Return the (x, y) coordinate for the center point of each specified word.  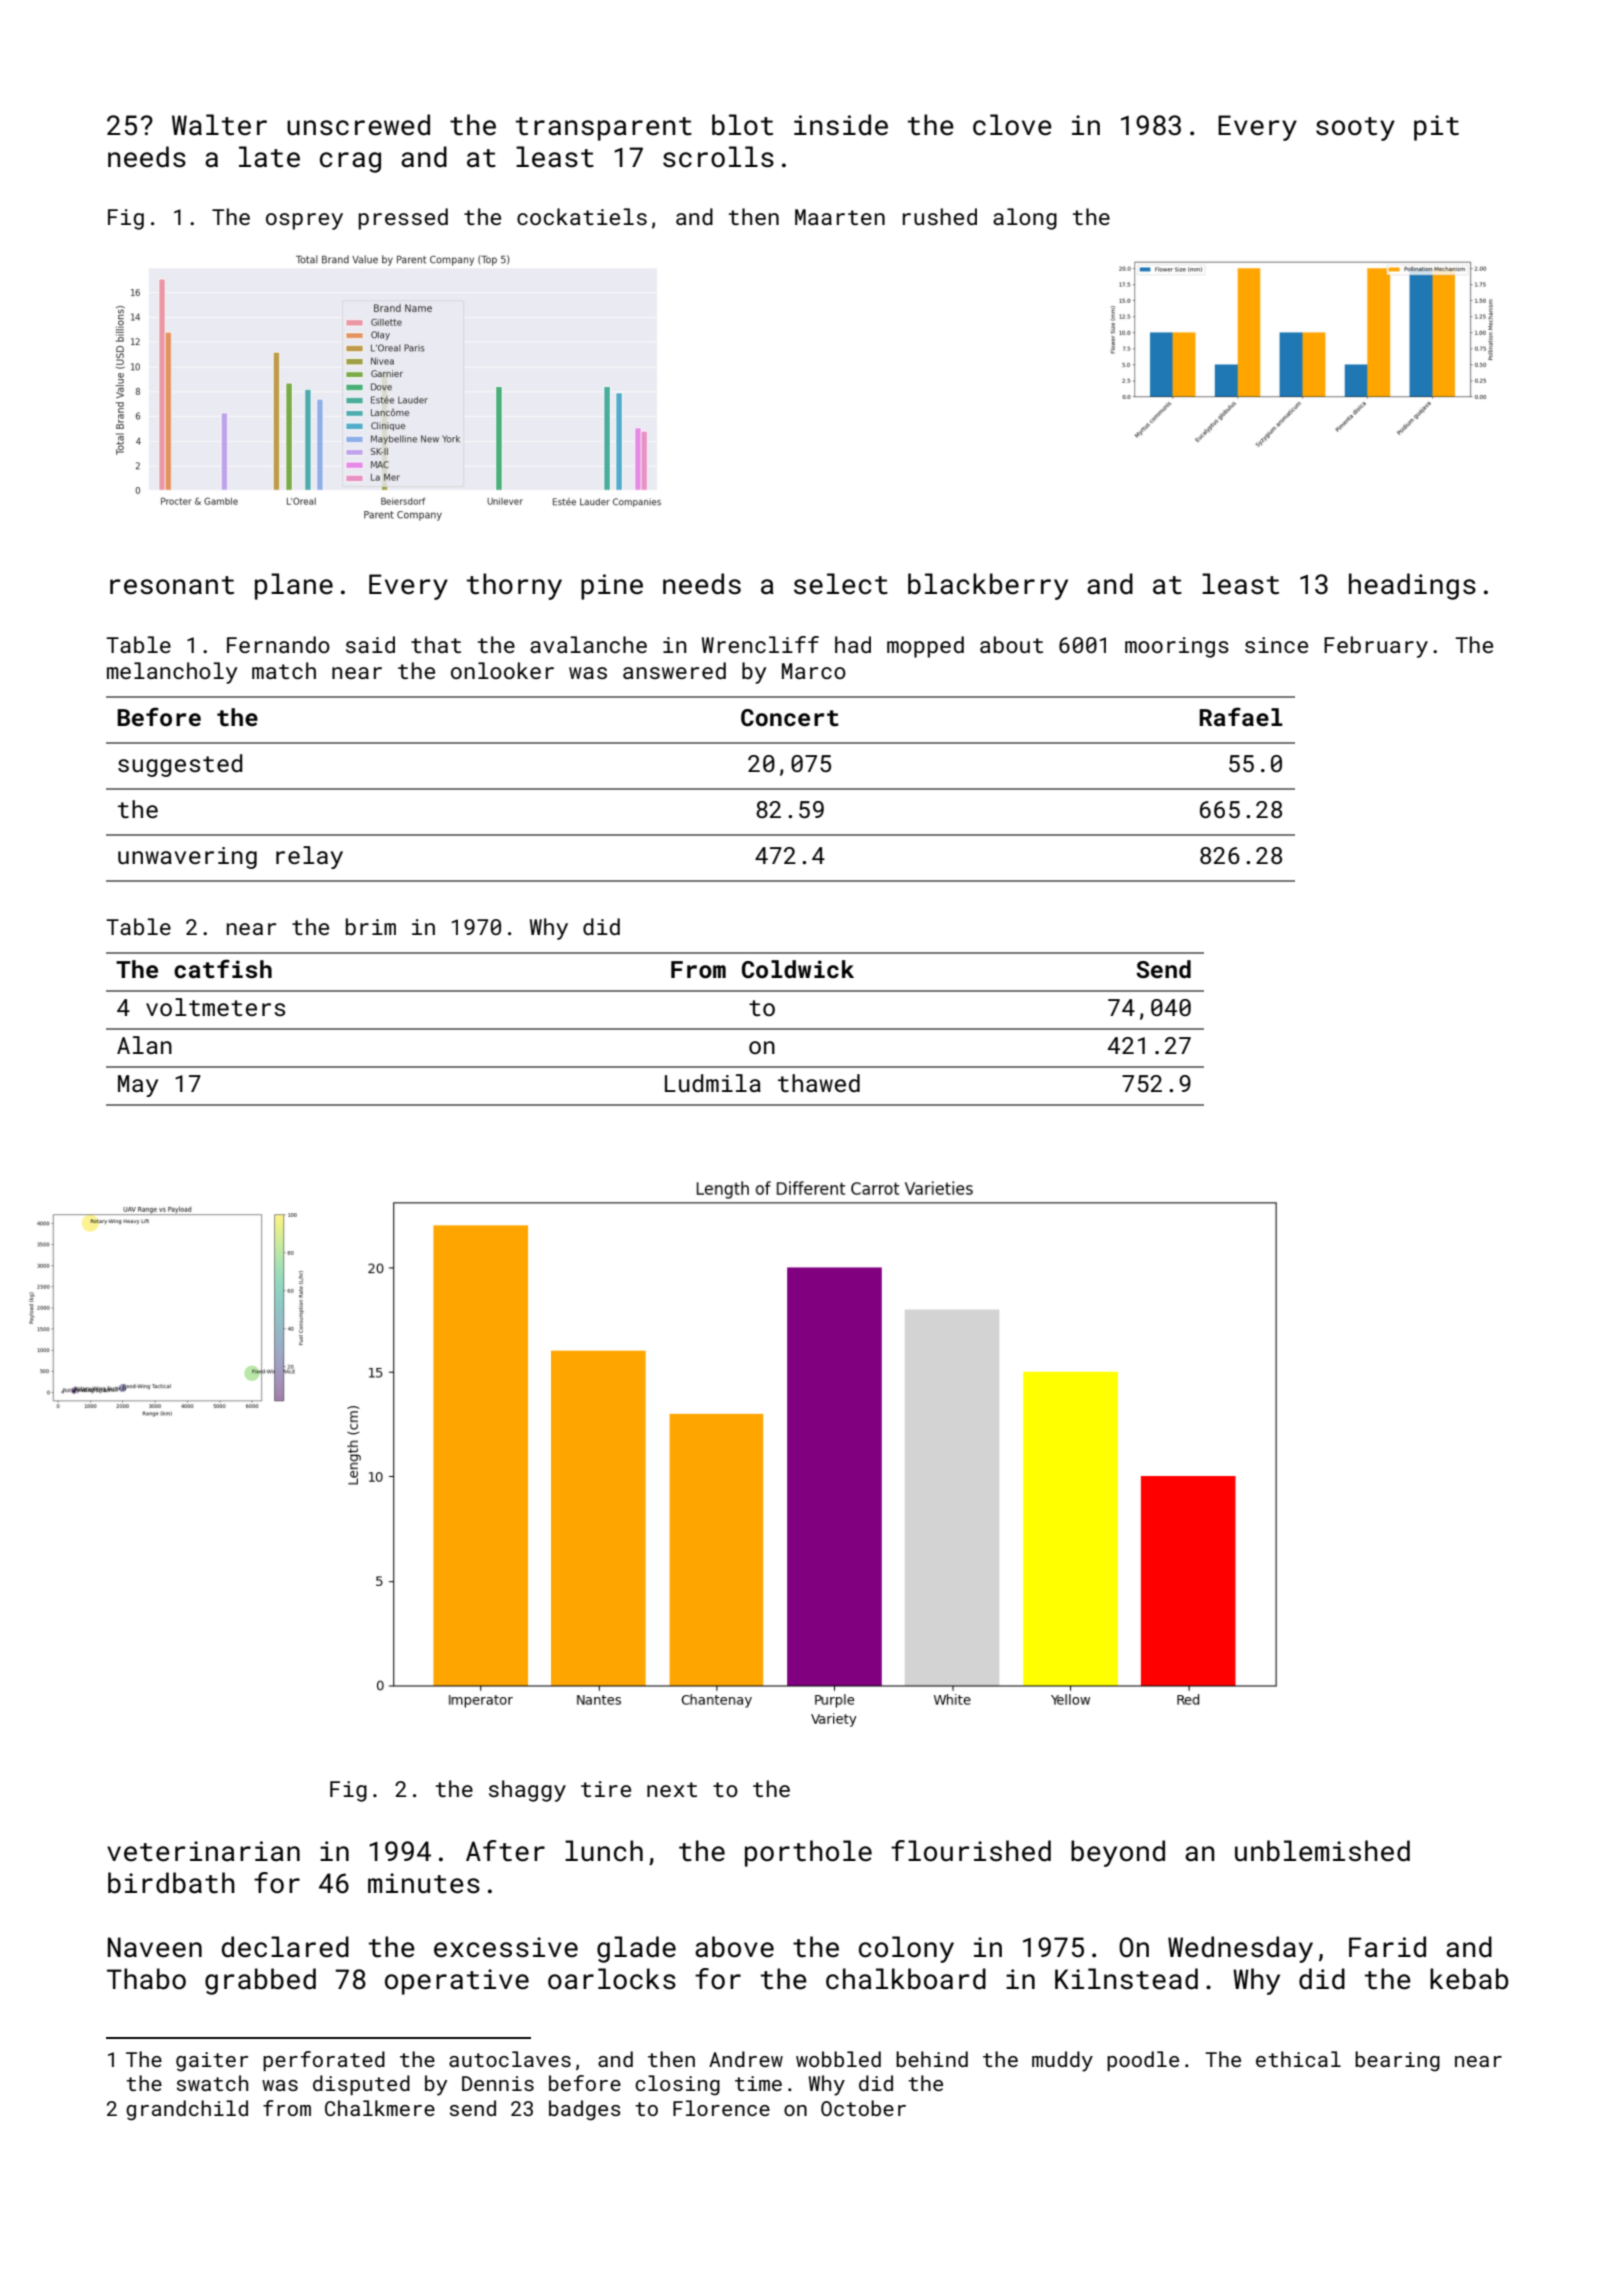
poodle (1143, 2061)
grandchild (187, 2110)
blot (742, 125)
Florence (721, 2108)
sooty (1355, 129)
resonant (172, 585)
